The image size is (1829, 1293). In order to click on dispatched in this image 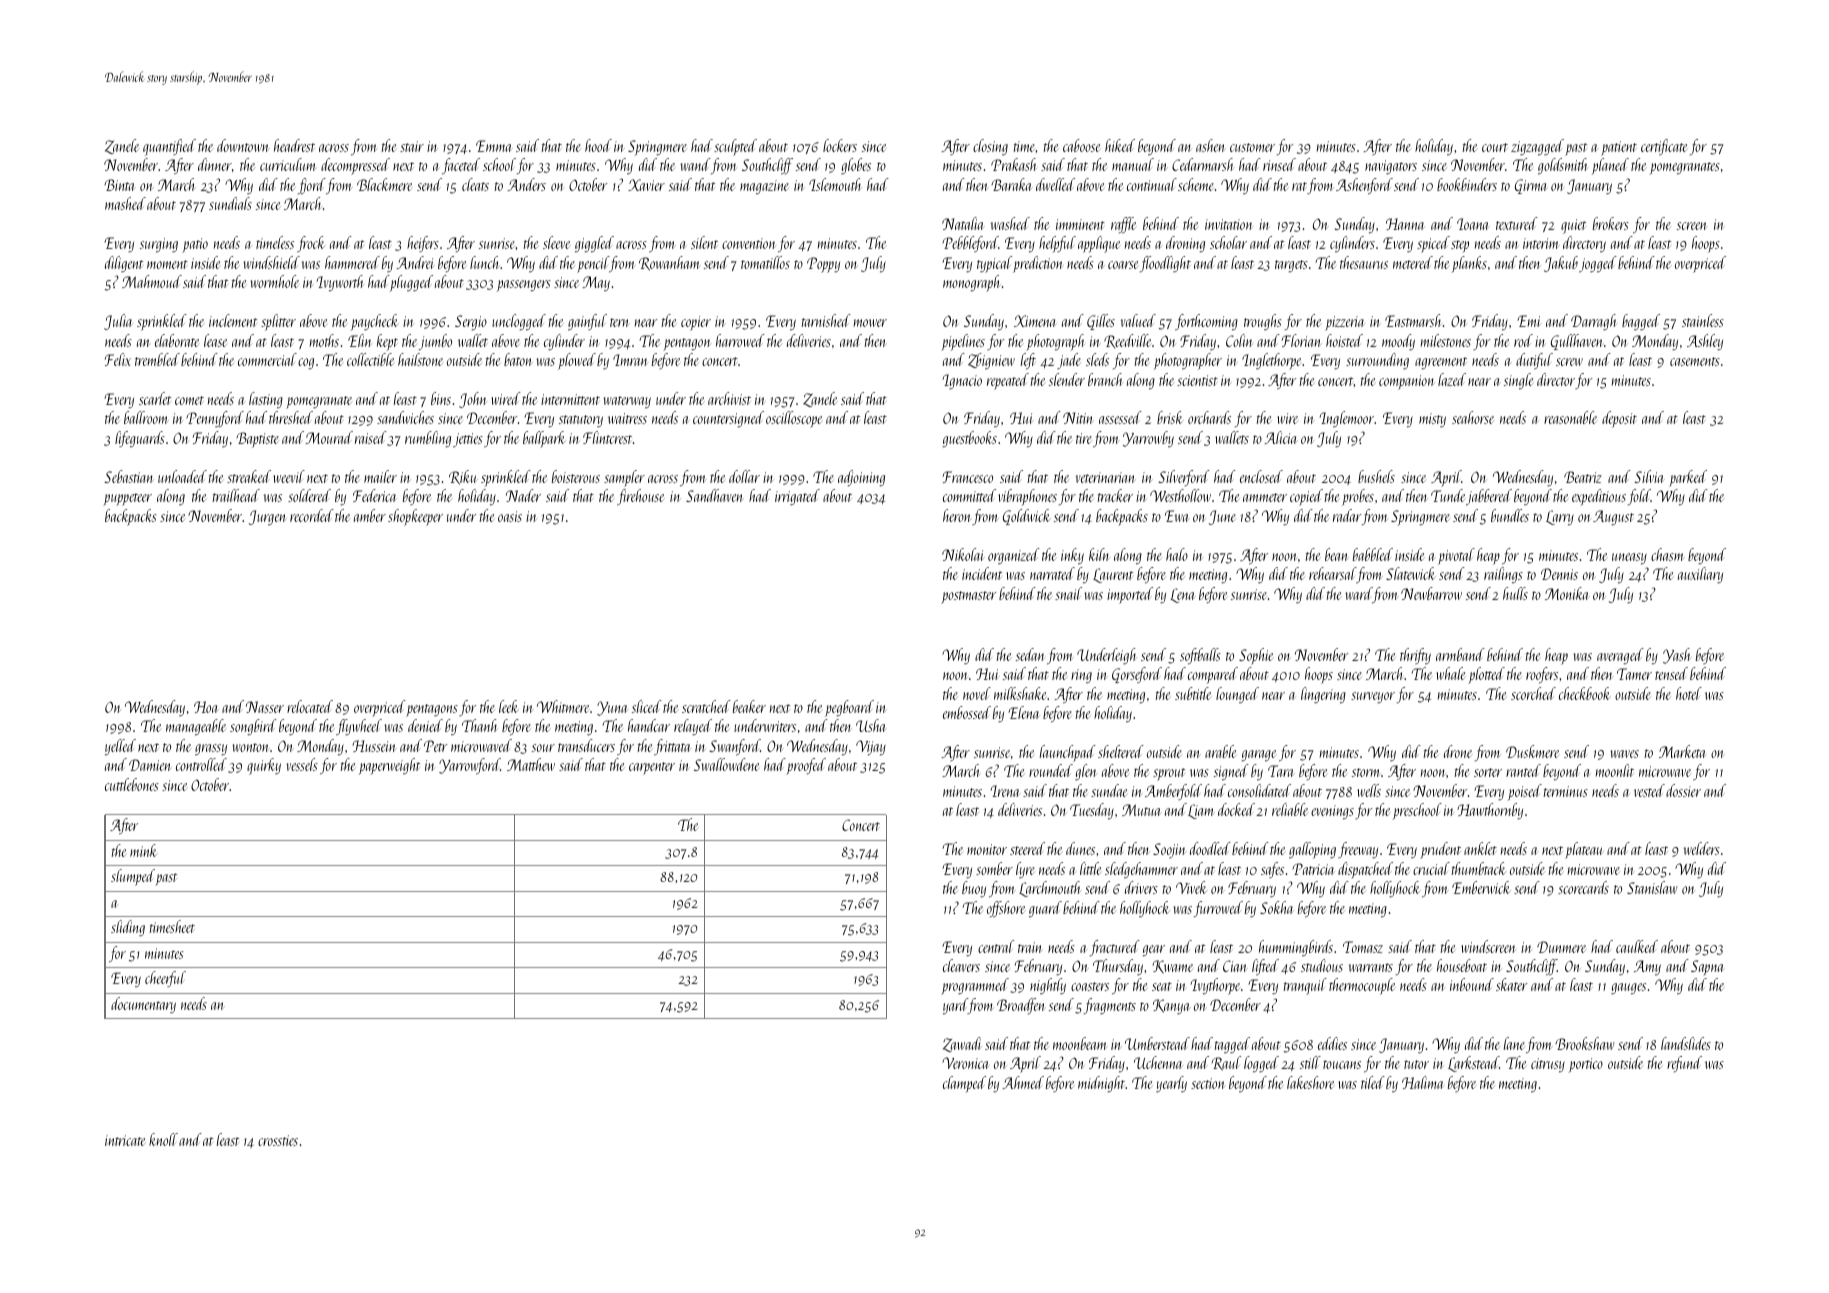, I will do `click(1365, 870)`.
